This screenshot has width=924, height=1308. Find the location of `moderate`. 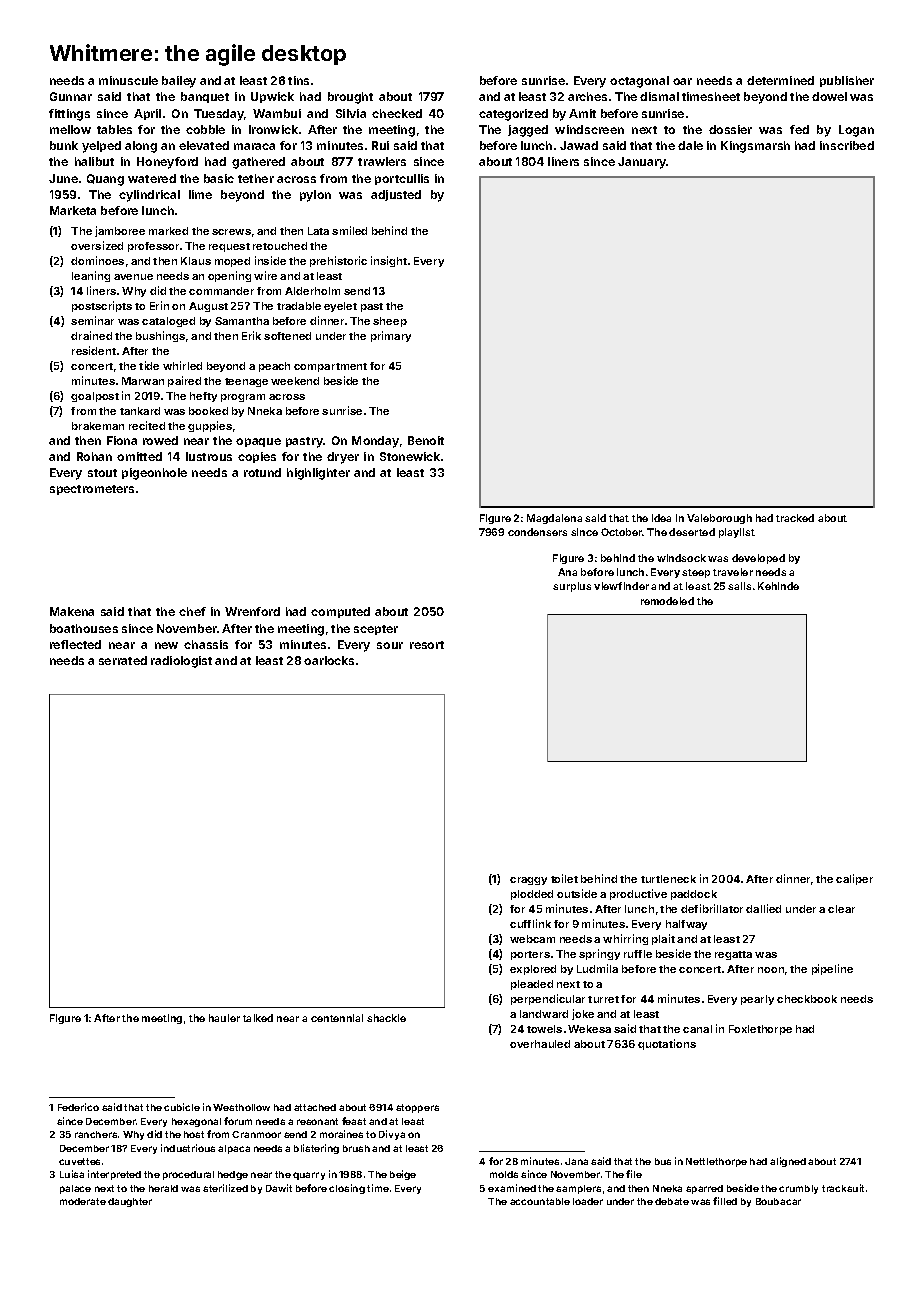

moderate is located at coordinates (83, 1201).
